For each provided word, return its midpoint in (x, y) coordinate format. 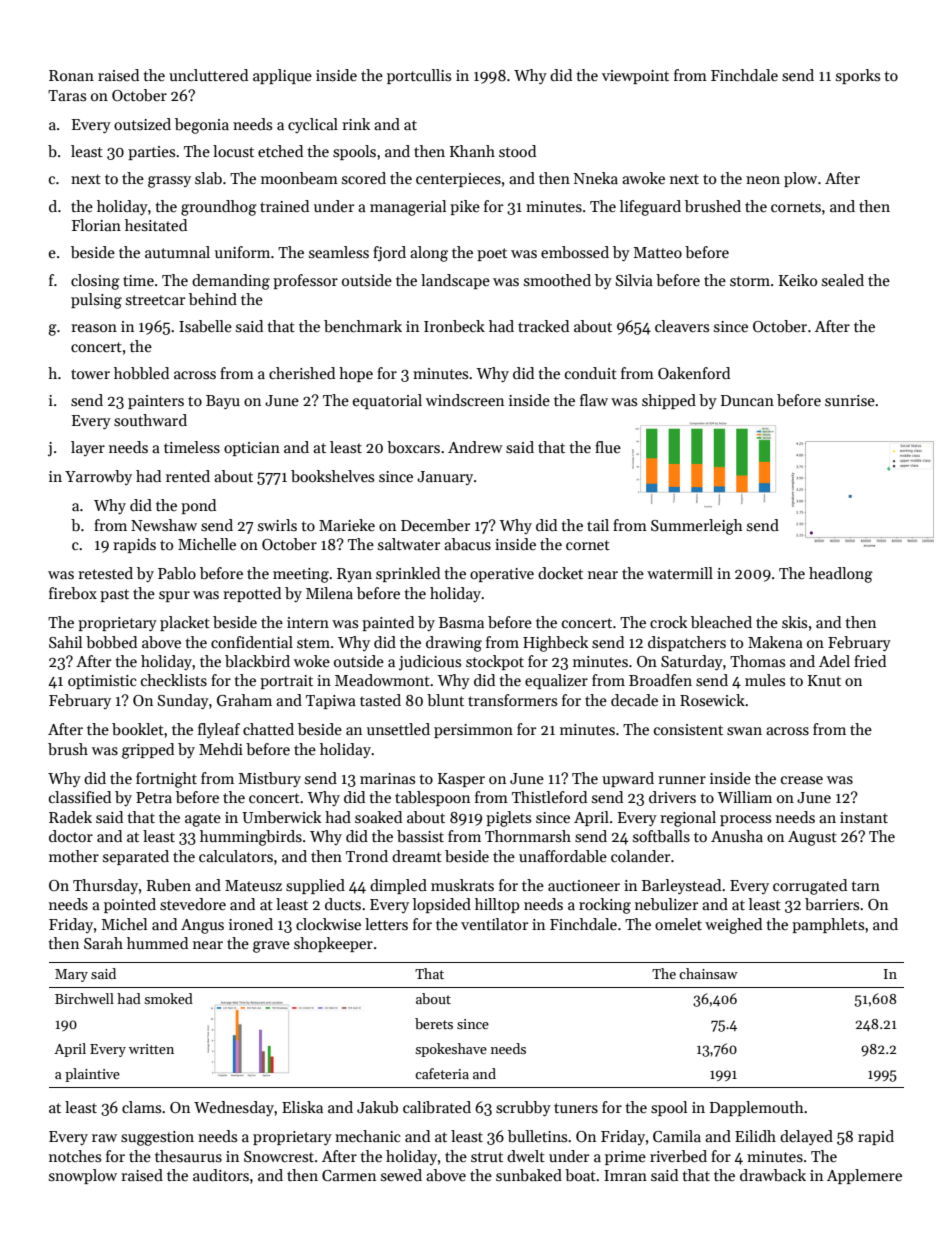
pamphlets (828, 925)
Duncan (747, 400)
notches (75, 1156)
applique (282, 76)
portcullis (419, 76)
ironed (251, 924)
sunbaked (529, 1175)
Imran (625, 1175)
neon (763, 180)
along (429, 254)
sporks (858, 76)
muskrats (462, 885)
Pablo (177, 573)
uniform (242, 252)
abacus (467, 544)
